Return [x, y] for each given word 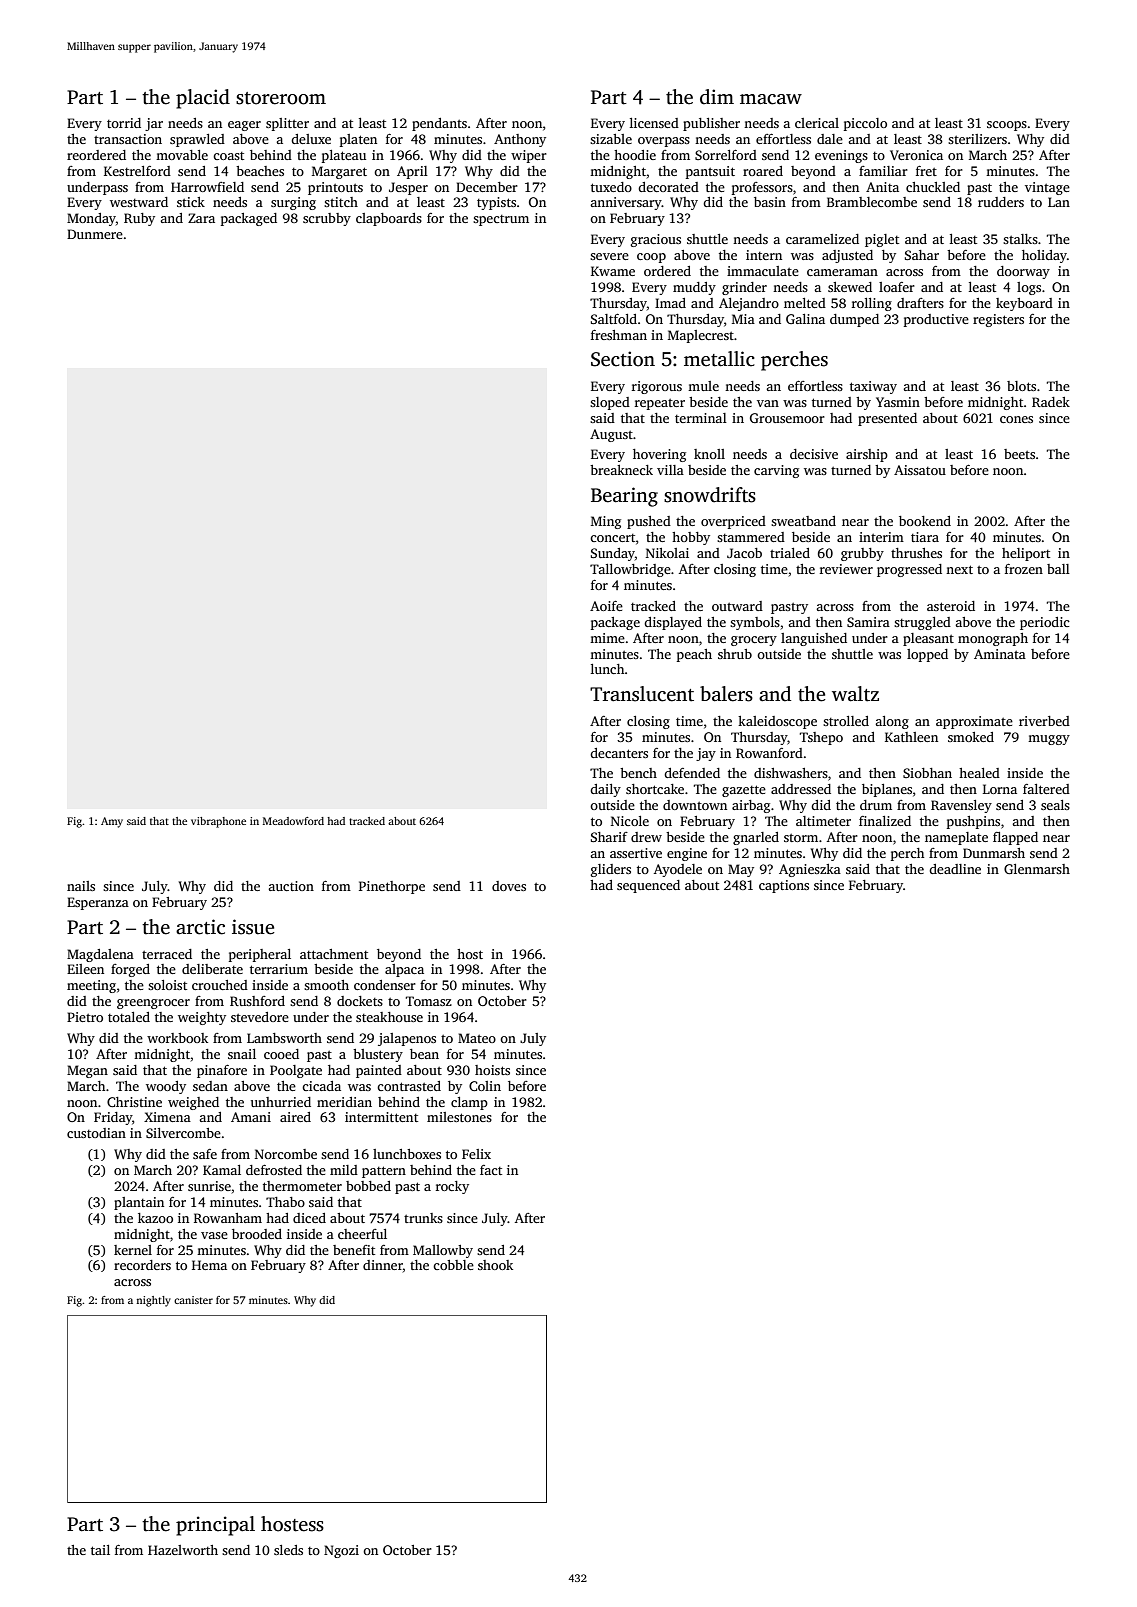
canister [193, 1300]
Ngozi [341, 1551]
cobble [453, 1265]
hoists [492, 1070]
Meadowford [293, 821]
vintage [1047, 188]
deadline [955, 869]
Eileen [85, 969]
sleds [288, 1550]
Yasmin [898, 402]
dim [717, 97]
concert [613, 538]
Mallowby [443, 1251]
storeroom [281, 98]
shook [495, 1265]
